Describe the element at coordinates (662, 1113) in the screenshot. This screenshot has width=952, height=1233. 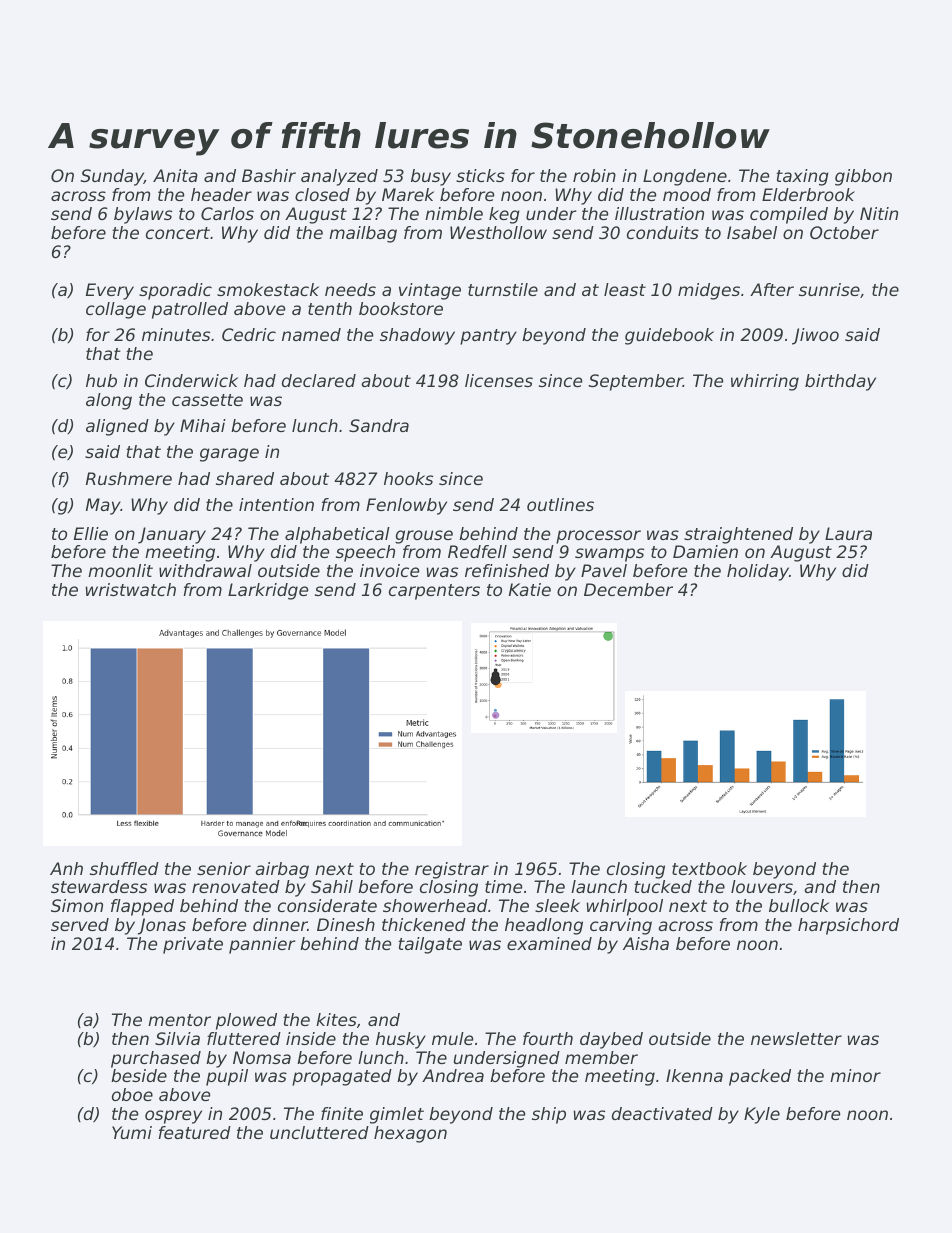
I see `deactivated` at that location.
